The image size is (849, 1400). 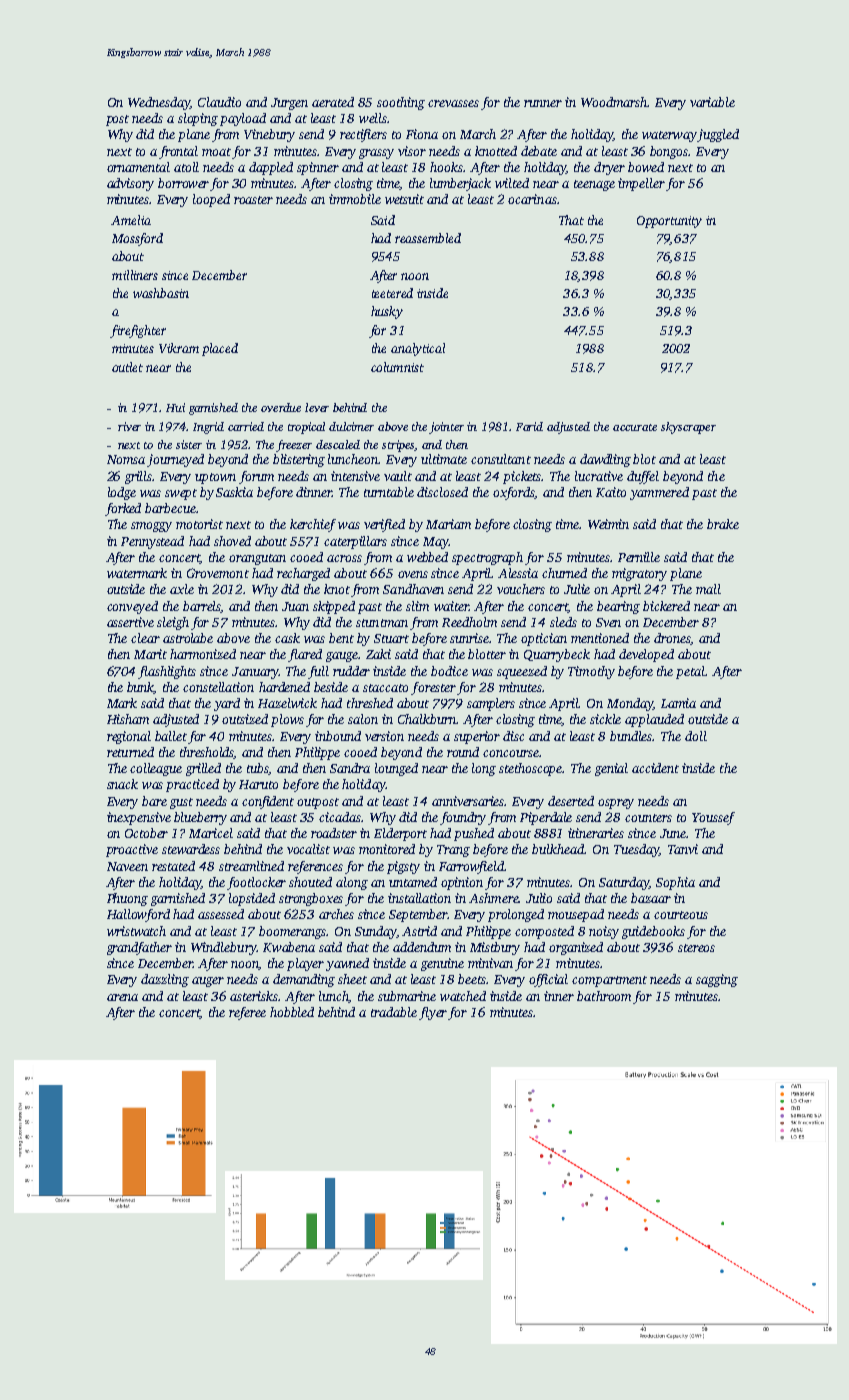 I want to click on constellation, so click(x=218, y=687).
